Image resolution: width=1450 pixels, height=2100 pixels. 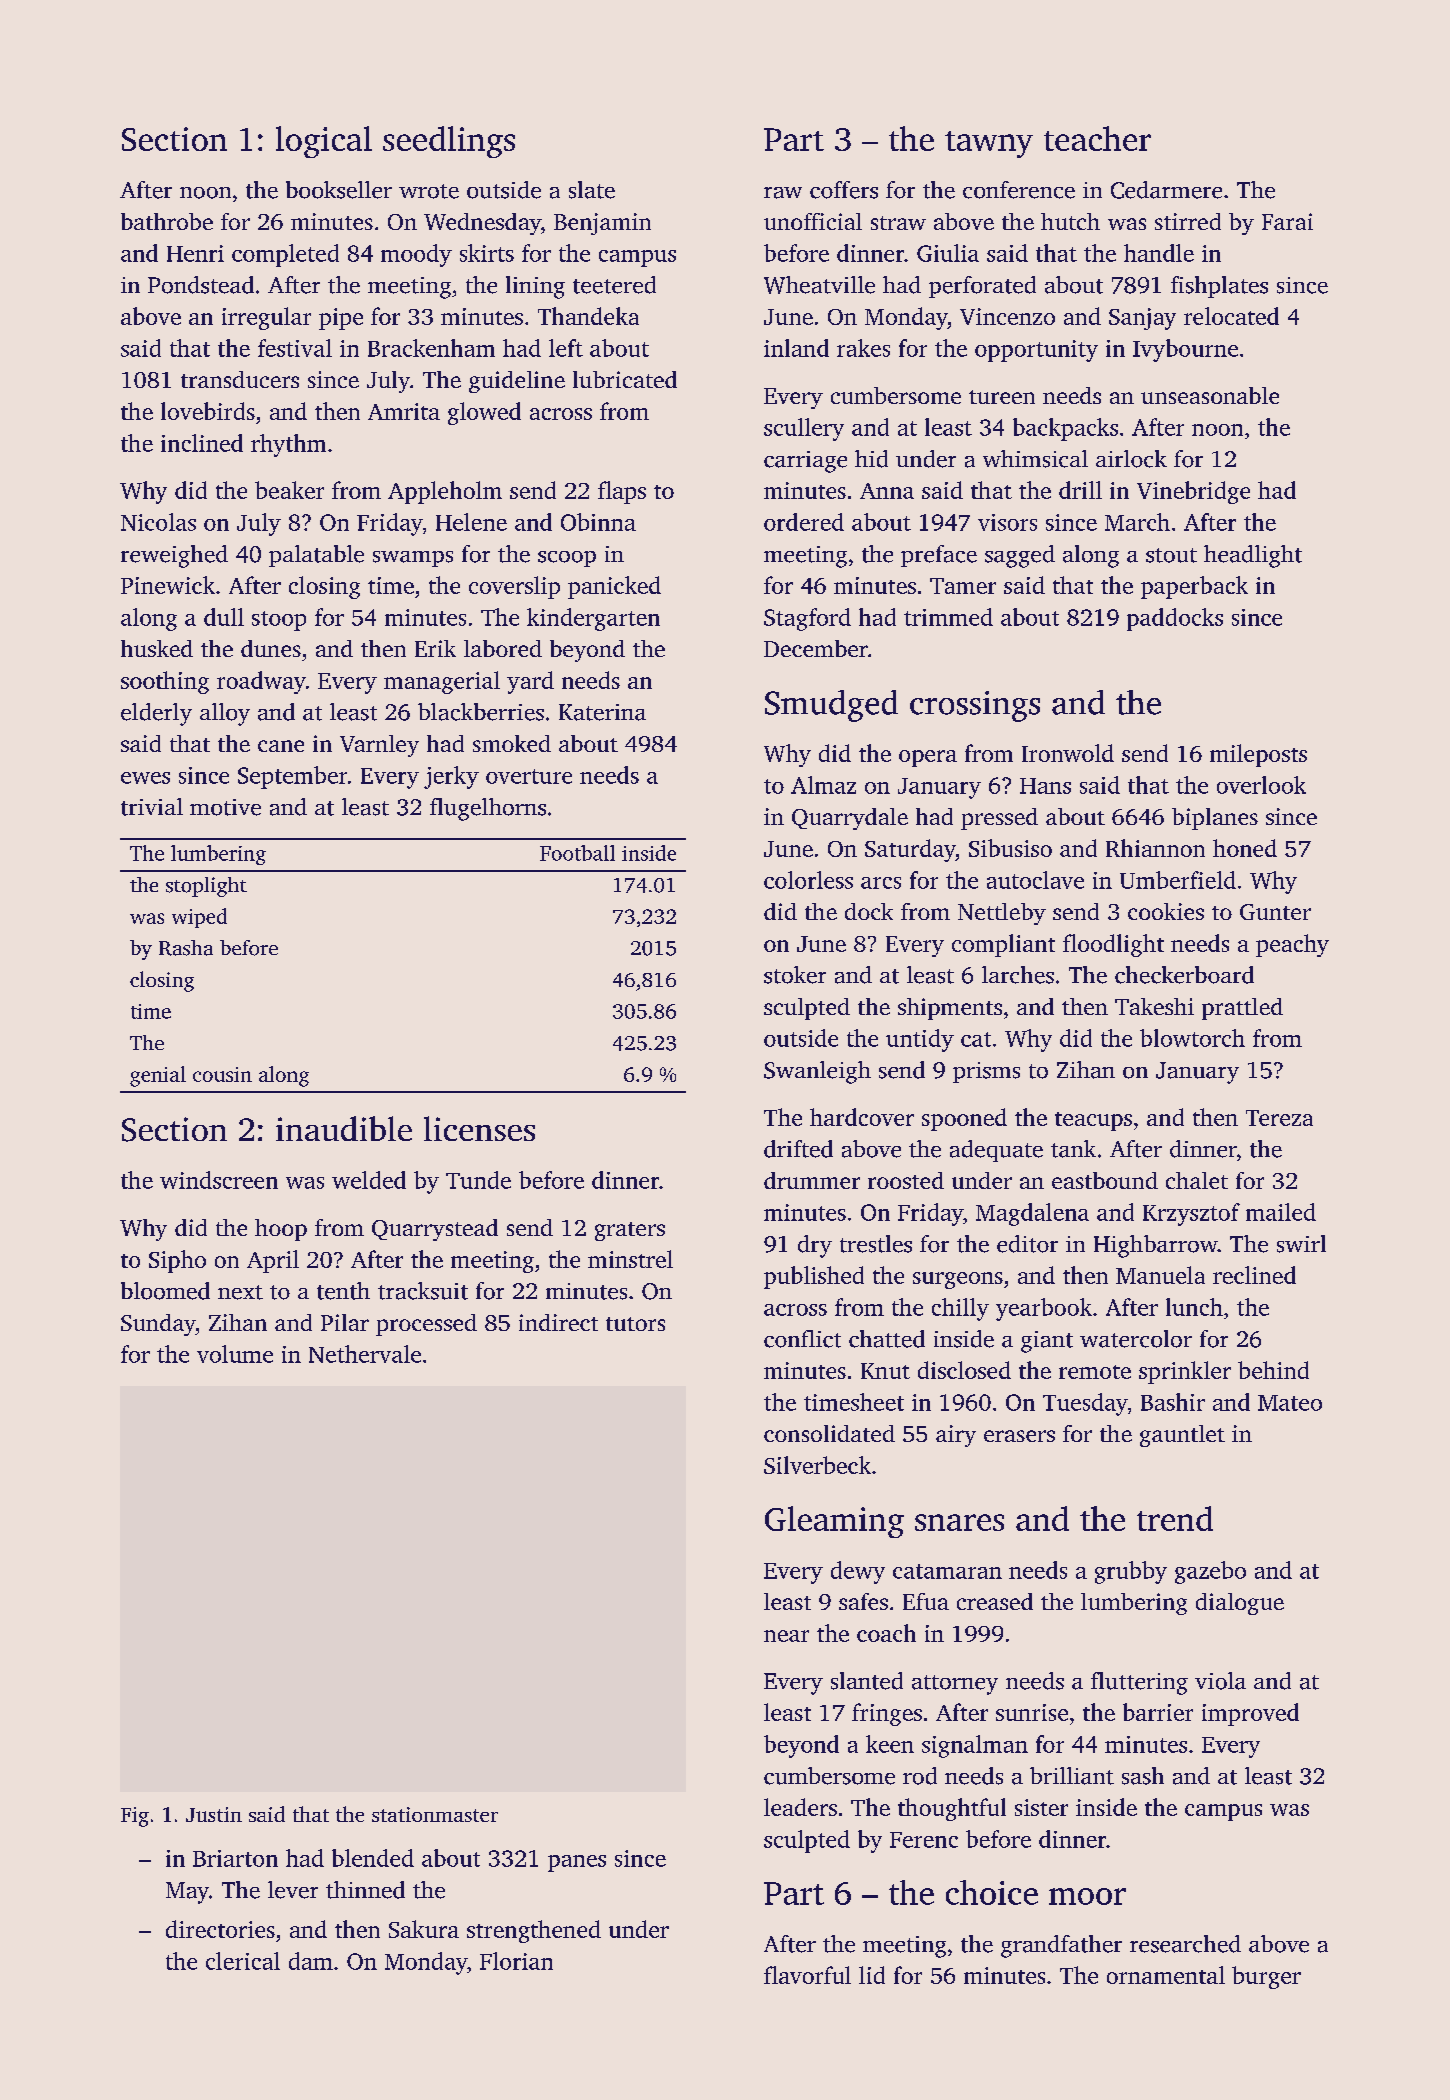 I want to click on roosted, so click(x=906, y=1180).
